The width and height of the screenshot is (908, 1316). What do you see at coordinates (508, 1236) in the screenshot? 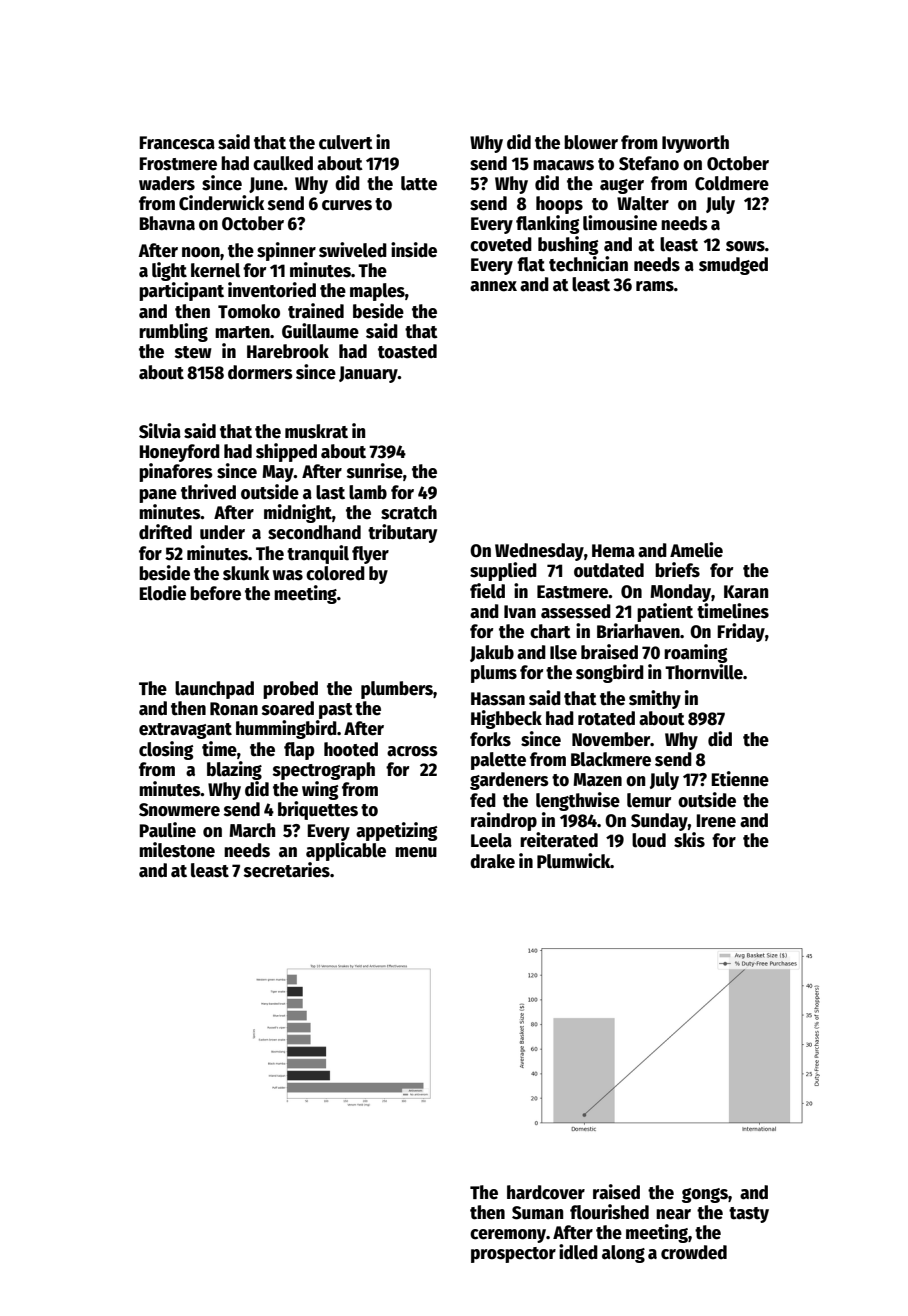
I see `ceremony` at bounding box center [508, 1236].
